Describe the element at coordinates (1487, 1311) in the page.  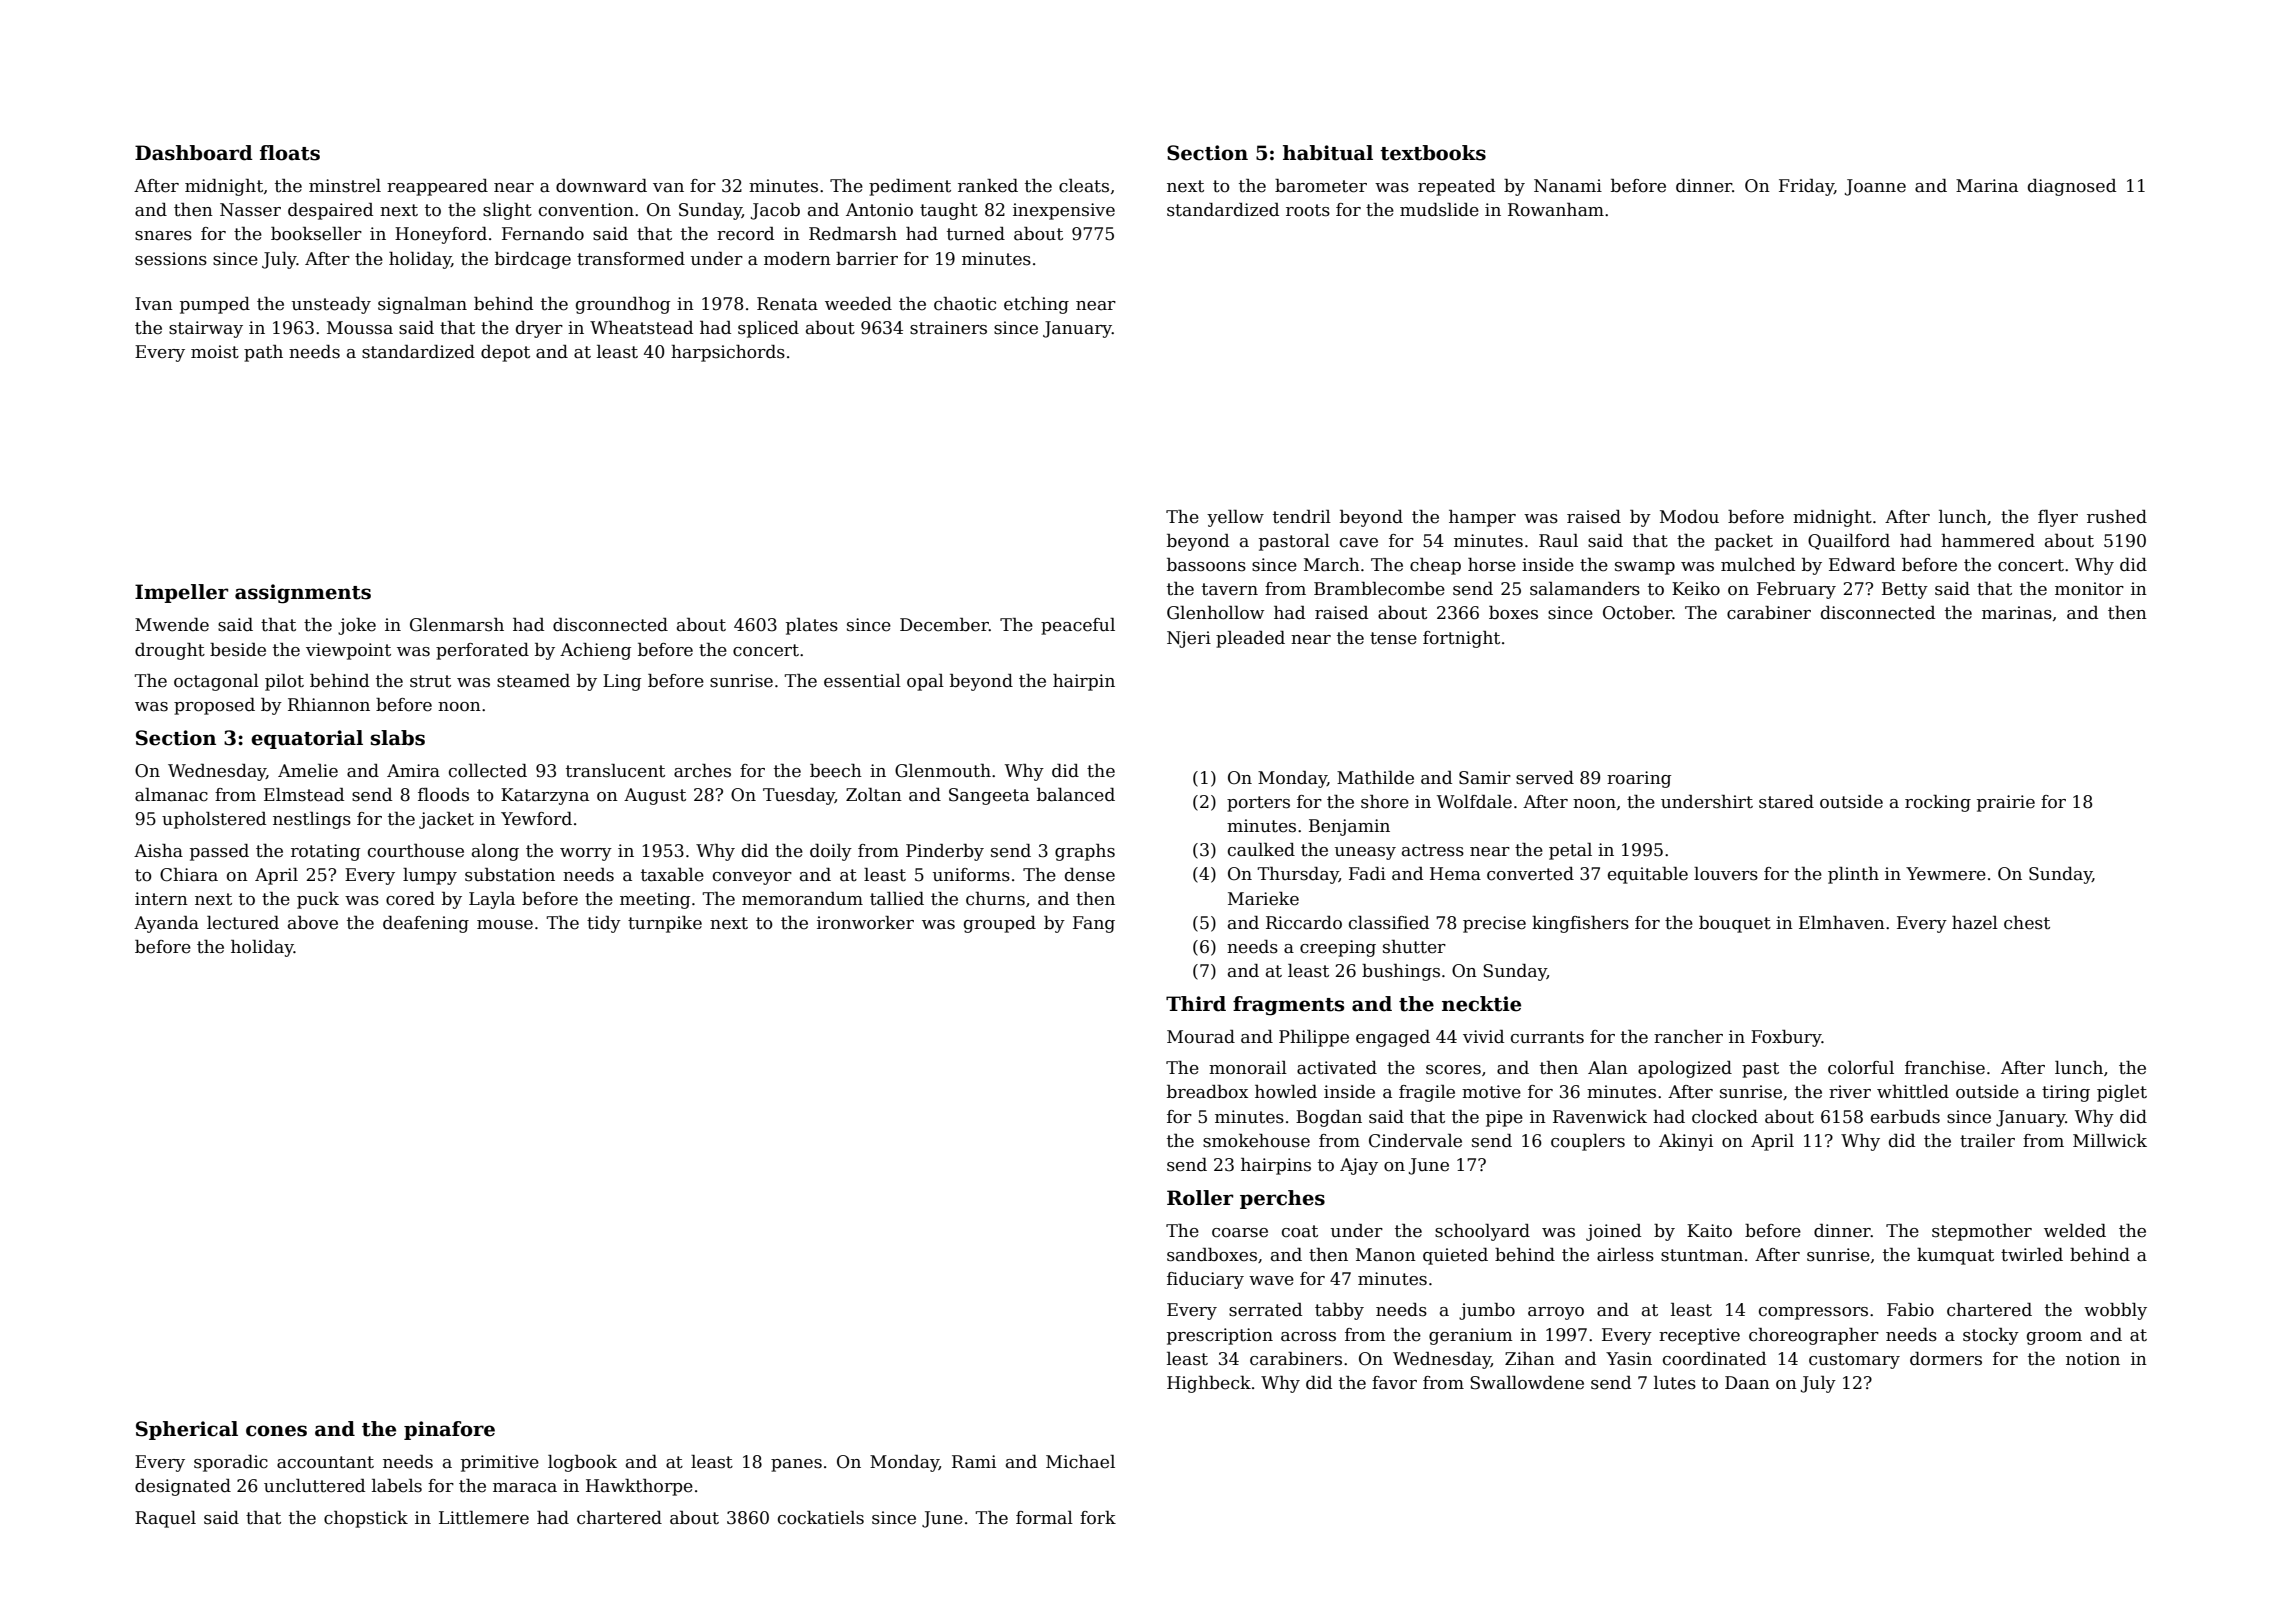
I see `jumbo` at that location.
